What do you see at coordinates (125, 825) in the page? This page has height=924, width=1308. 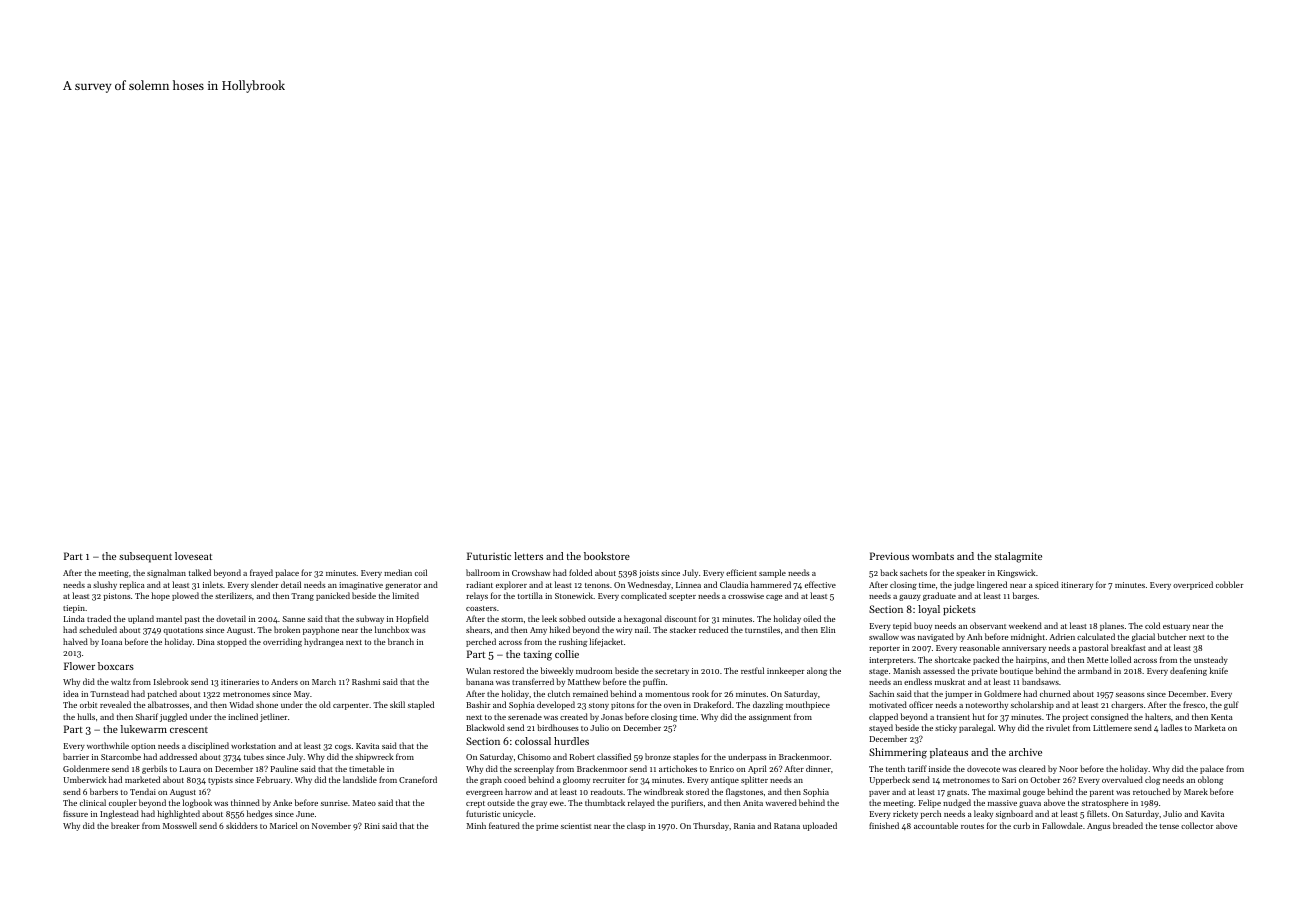 I see `breaker` at bounding box center [125, 825].
